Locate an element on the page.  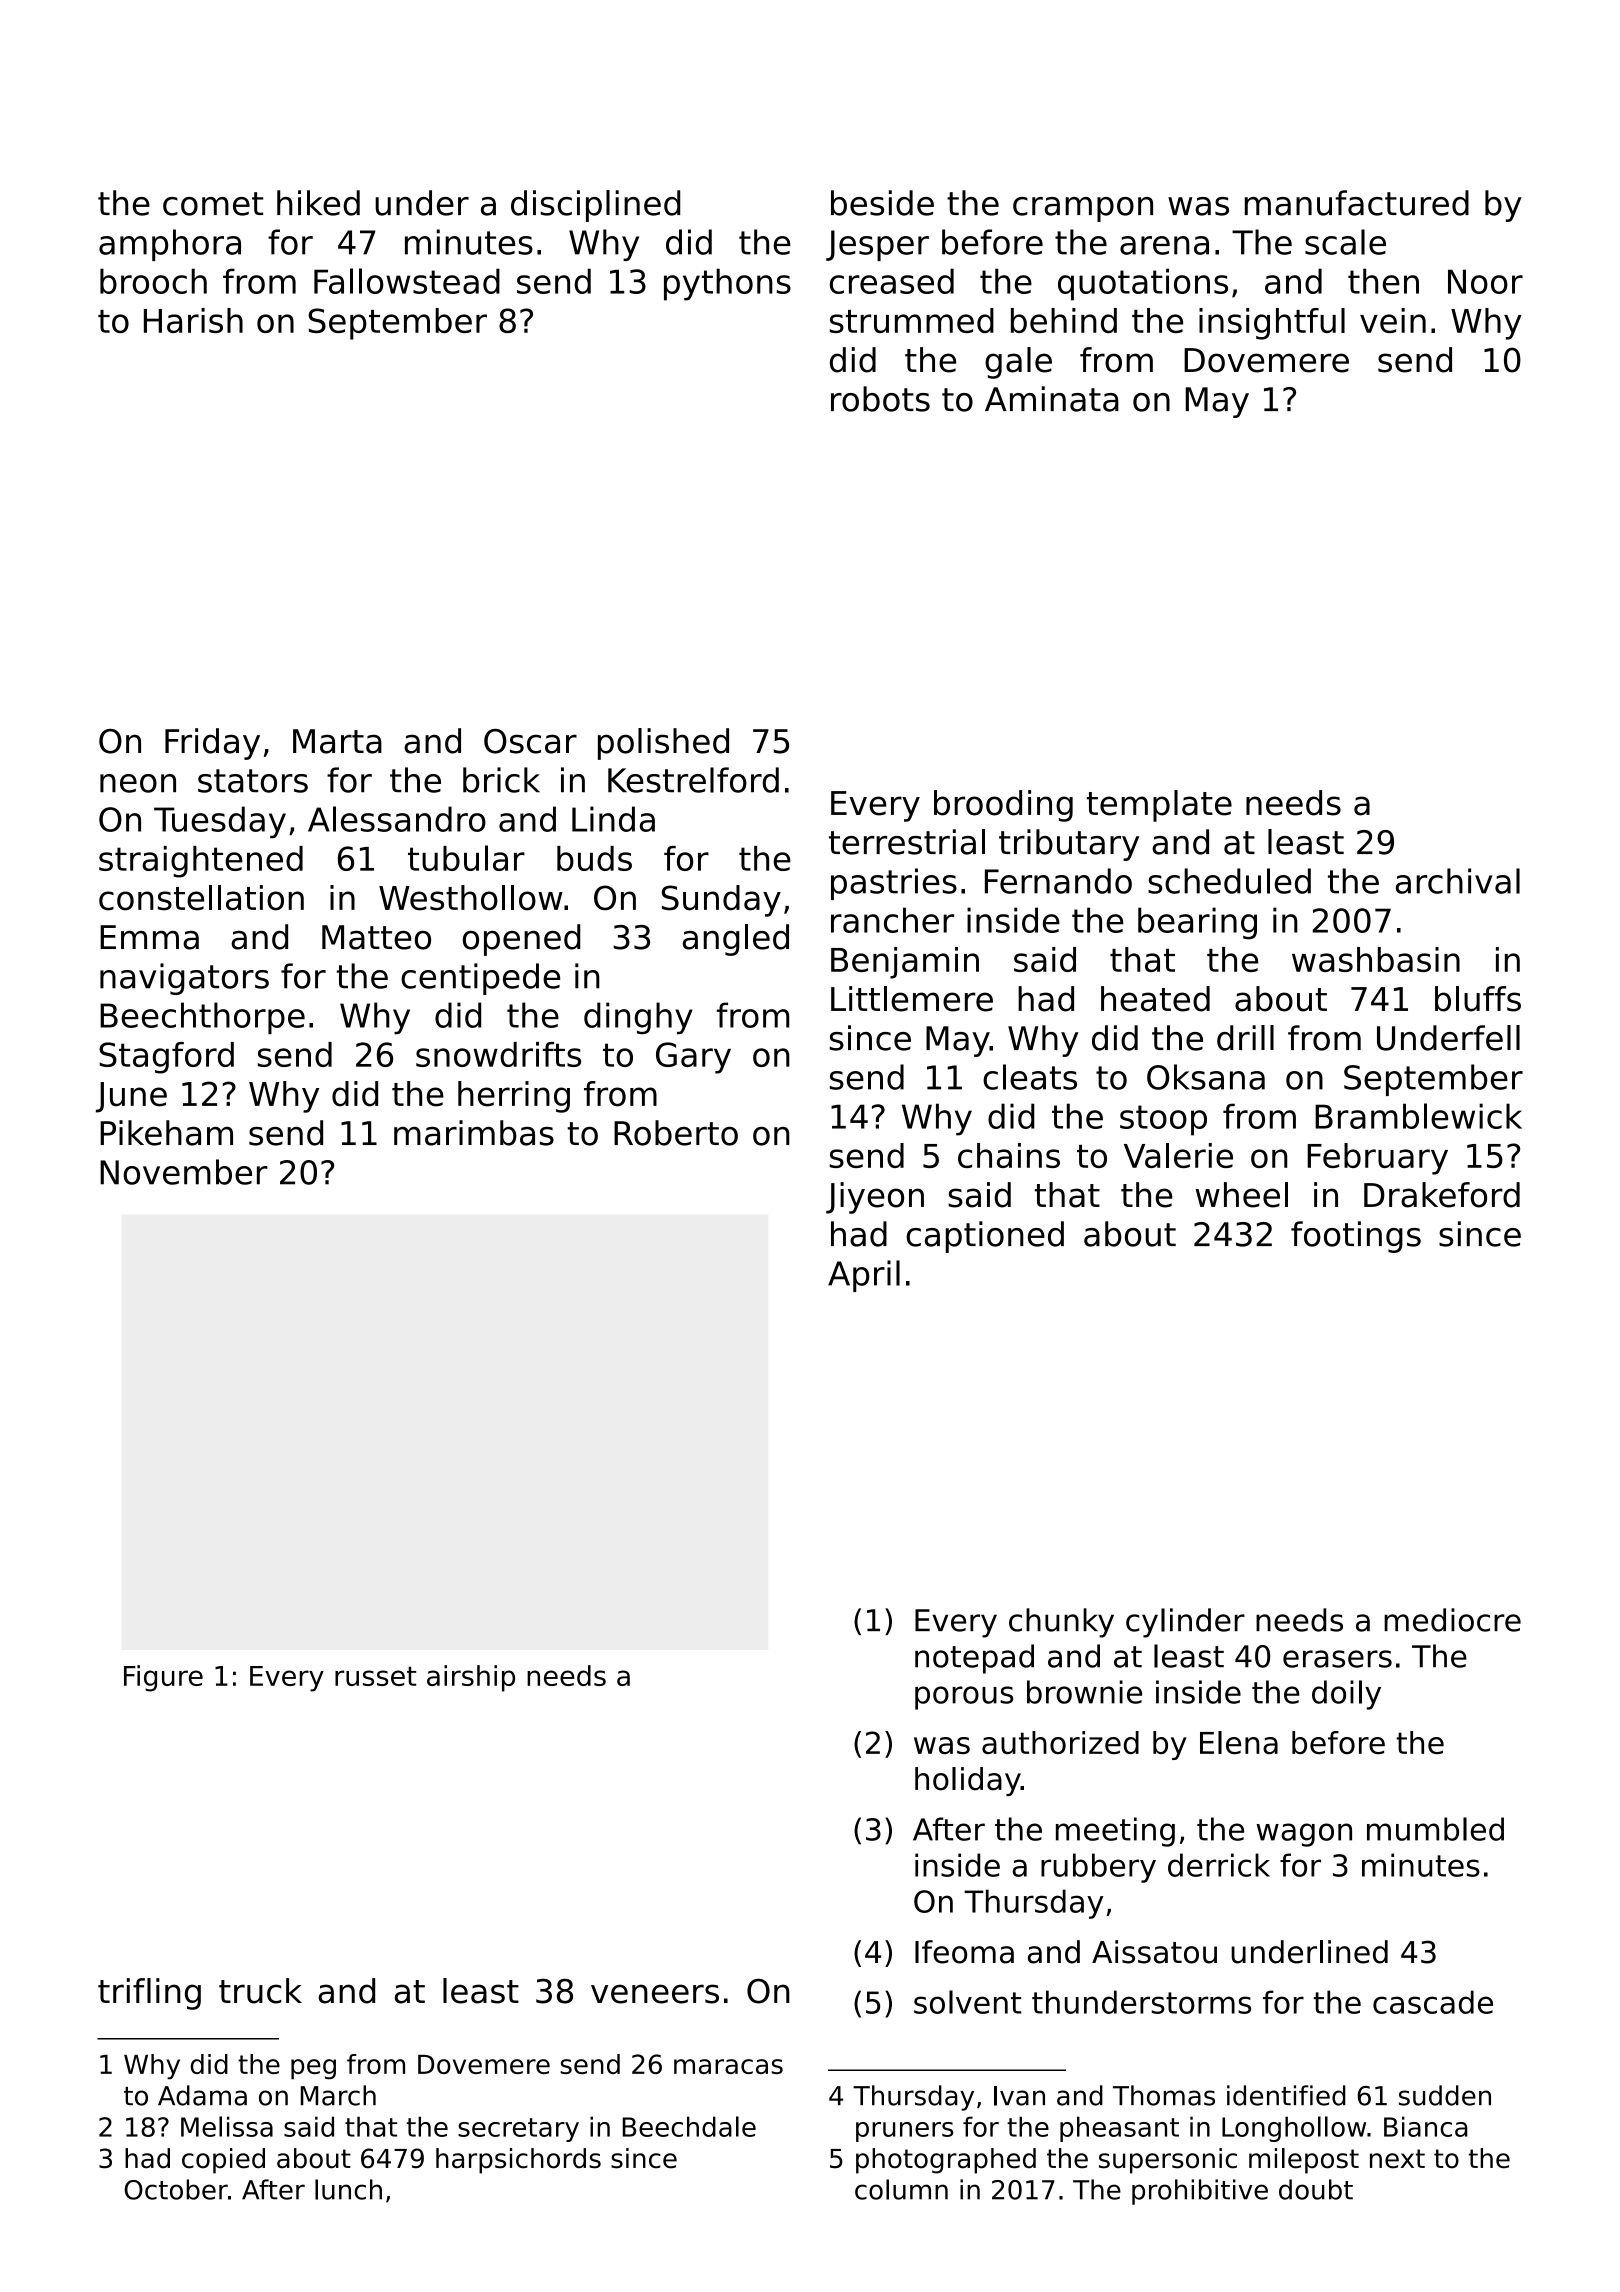
robots is located at coordinates (880, 399).
